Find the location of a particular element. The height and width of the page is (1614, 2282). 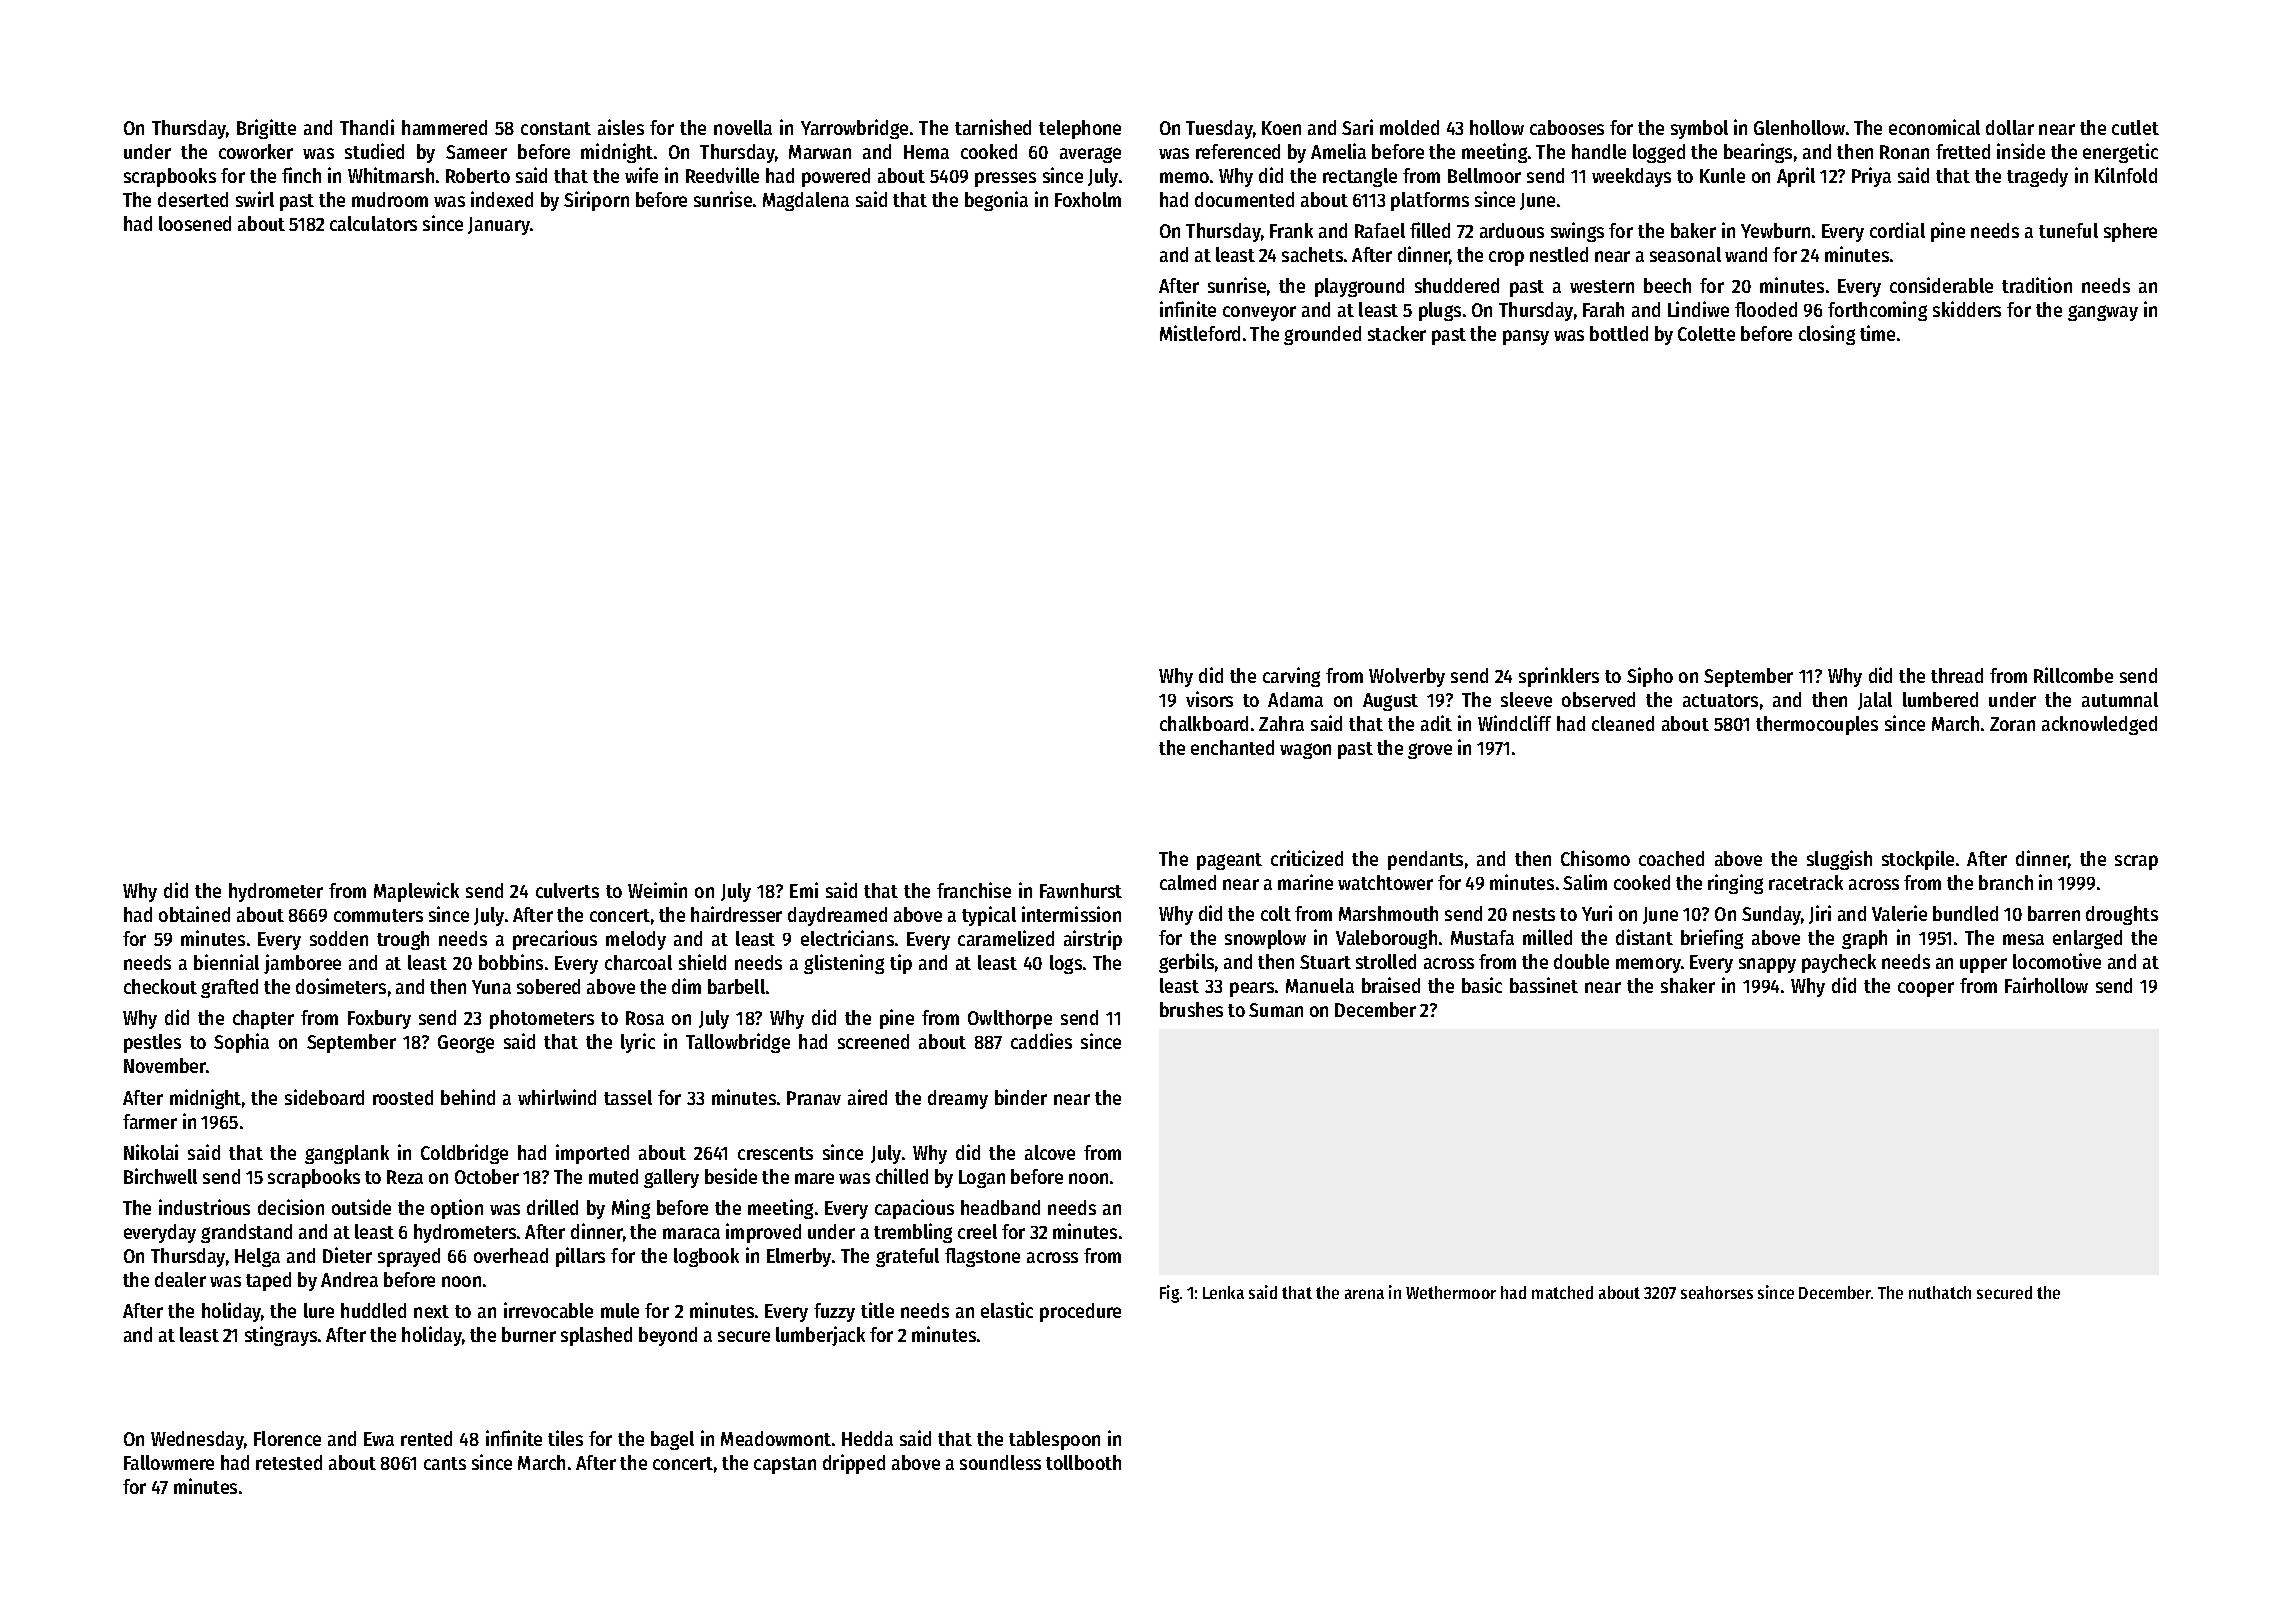

matched is located at coordinates (1562, 1292).
